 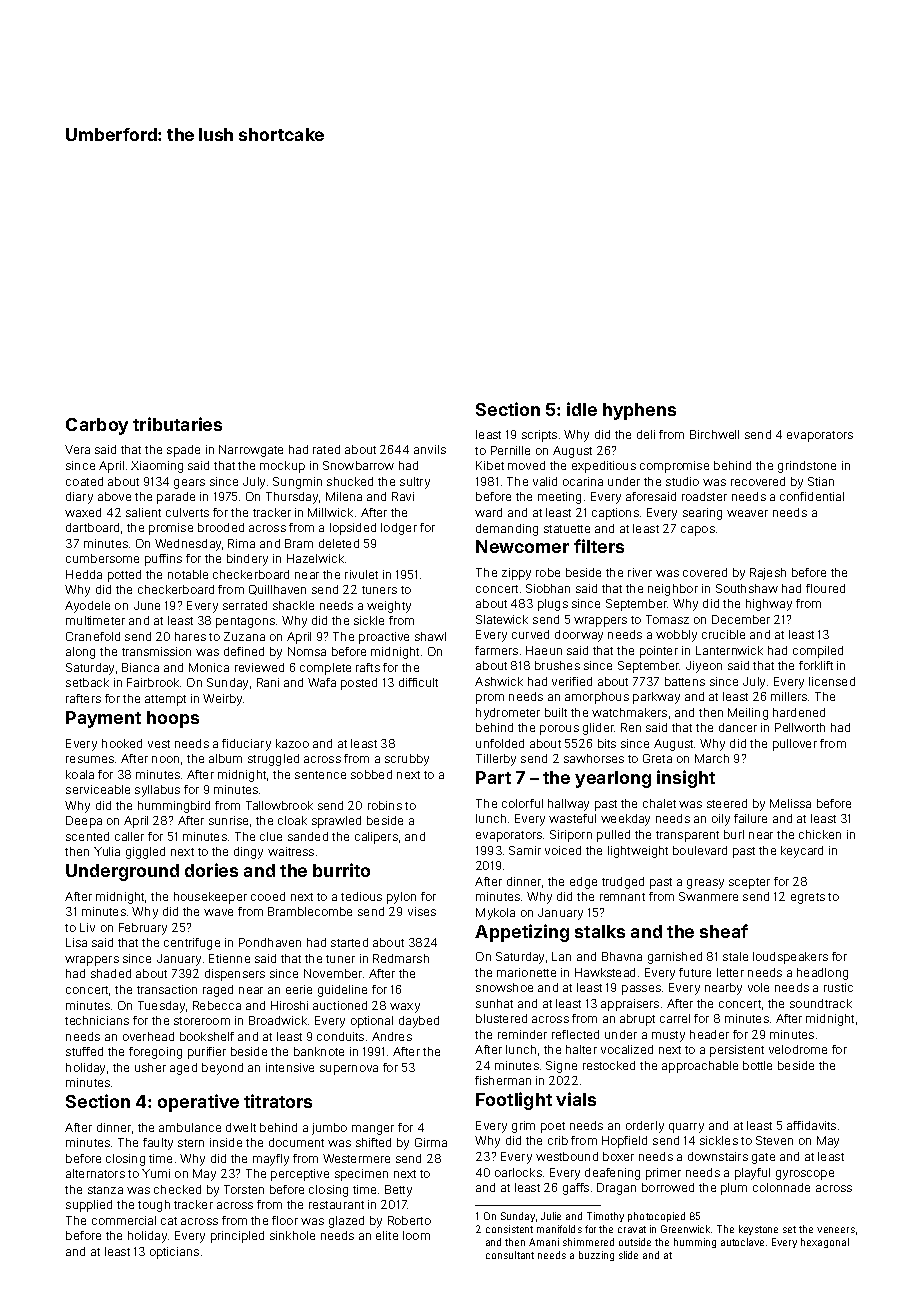 I want to click on Redmarsh, so click(x=401, y=958).
